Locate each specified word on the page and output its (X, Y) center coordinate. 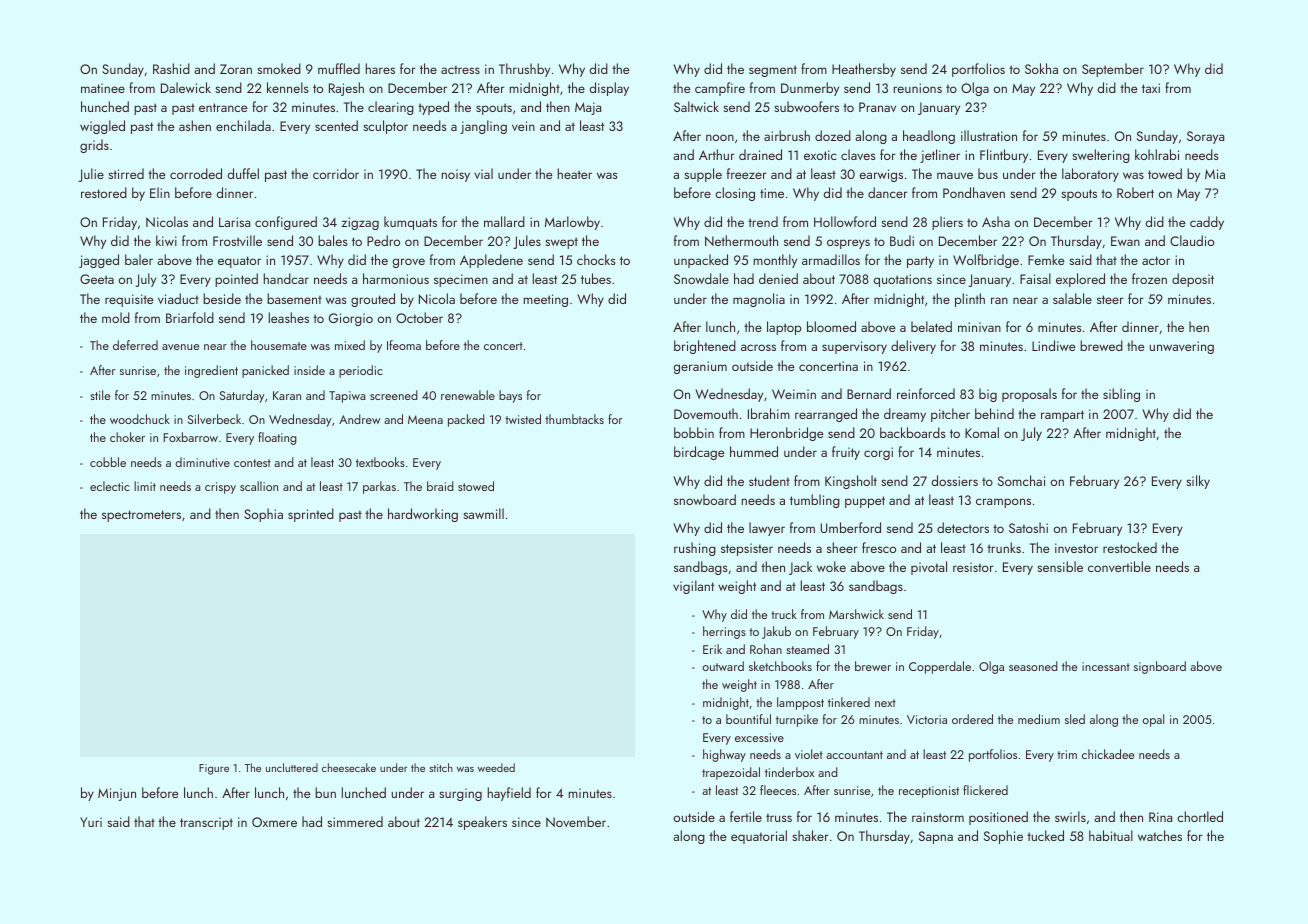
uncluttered (292, 767)
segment (773, 71)
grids (94, 146)
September (1113, 70)
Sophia (263, 515)
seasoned (1033, 666)
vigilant (693, 587)
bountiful (748, 719)
